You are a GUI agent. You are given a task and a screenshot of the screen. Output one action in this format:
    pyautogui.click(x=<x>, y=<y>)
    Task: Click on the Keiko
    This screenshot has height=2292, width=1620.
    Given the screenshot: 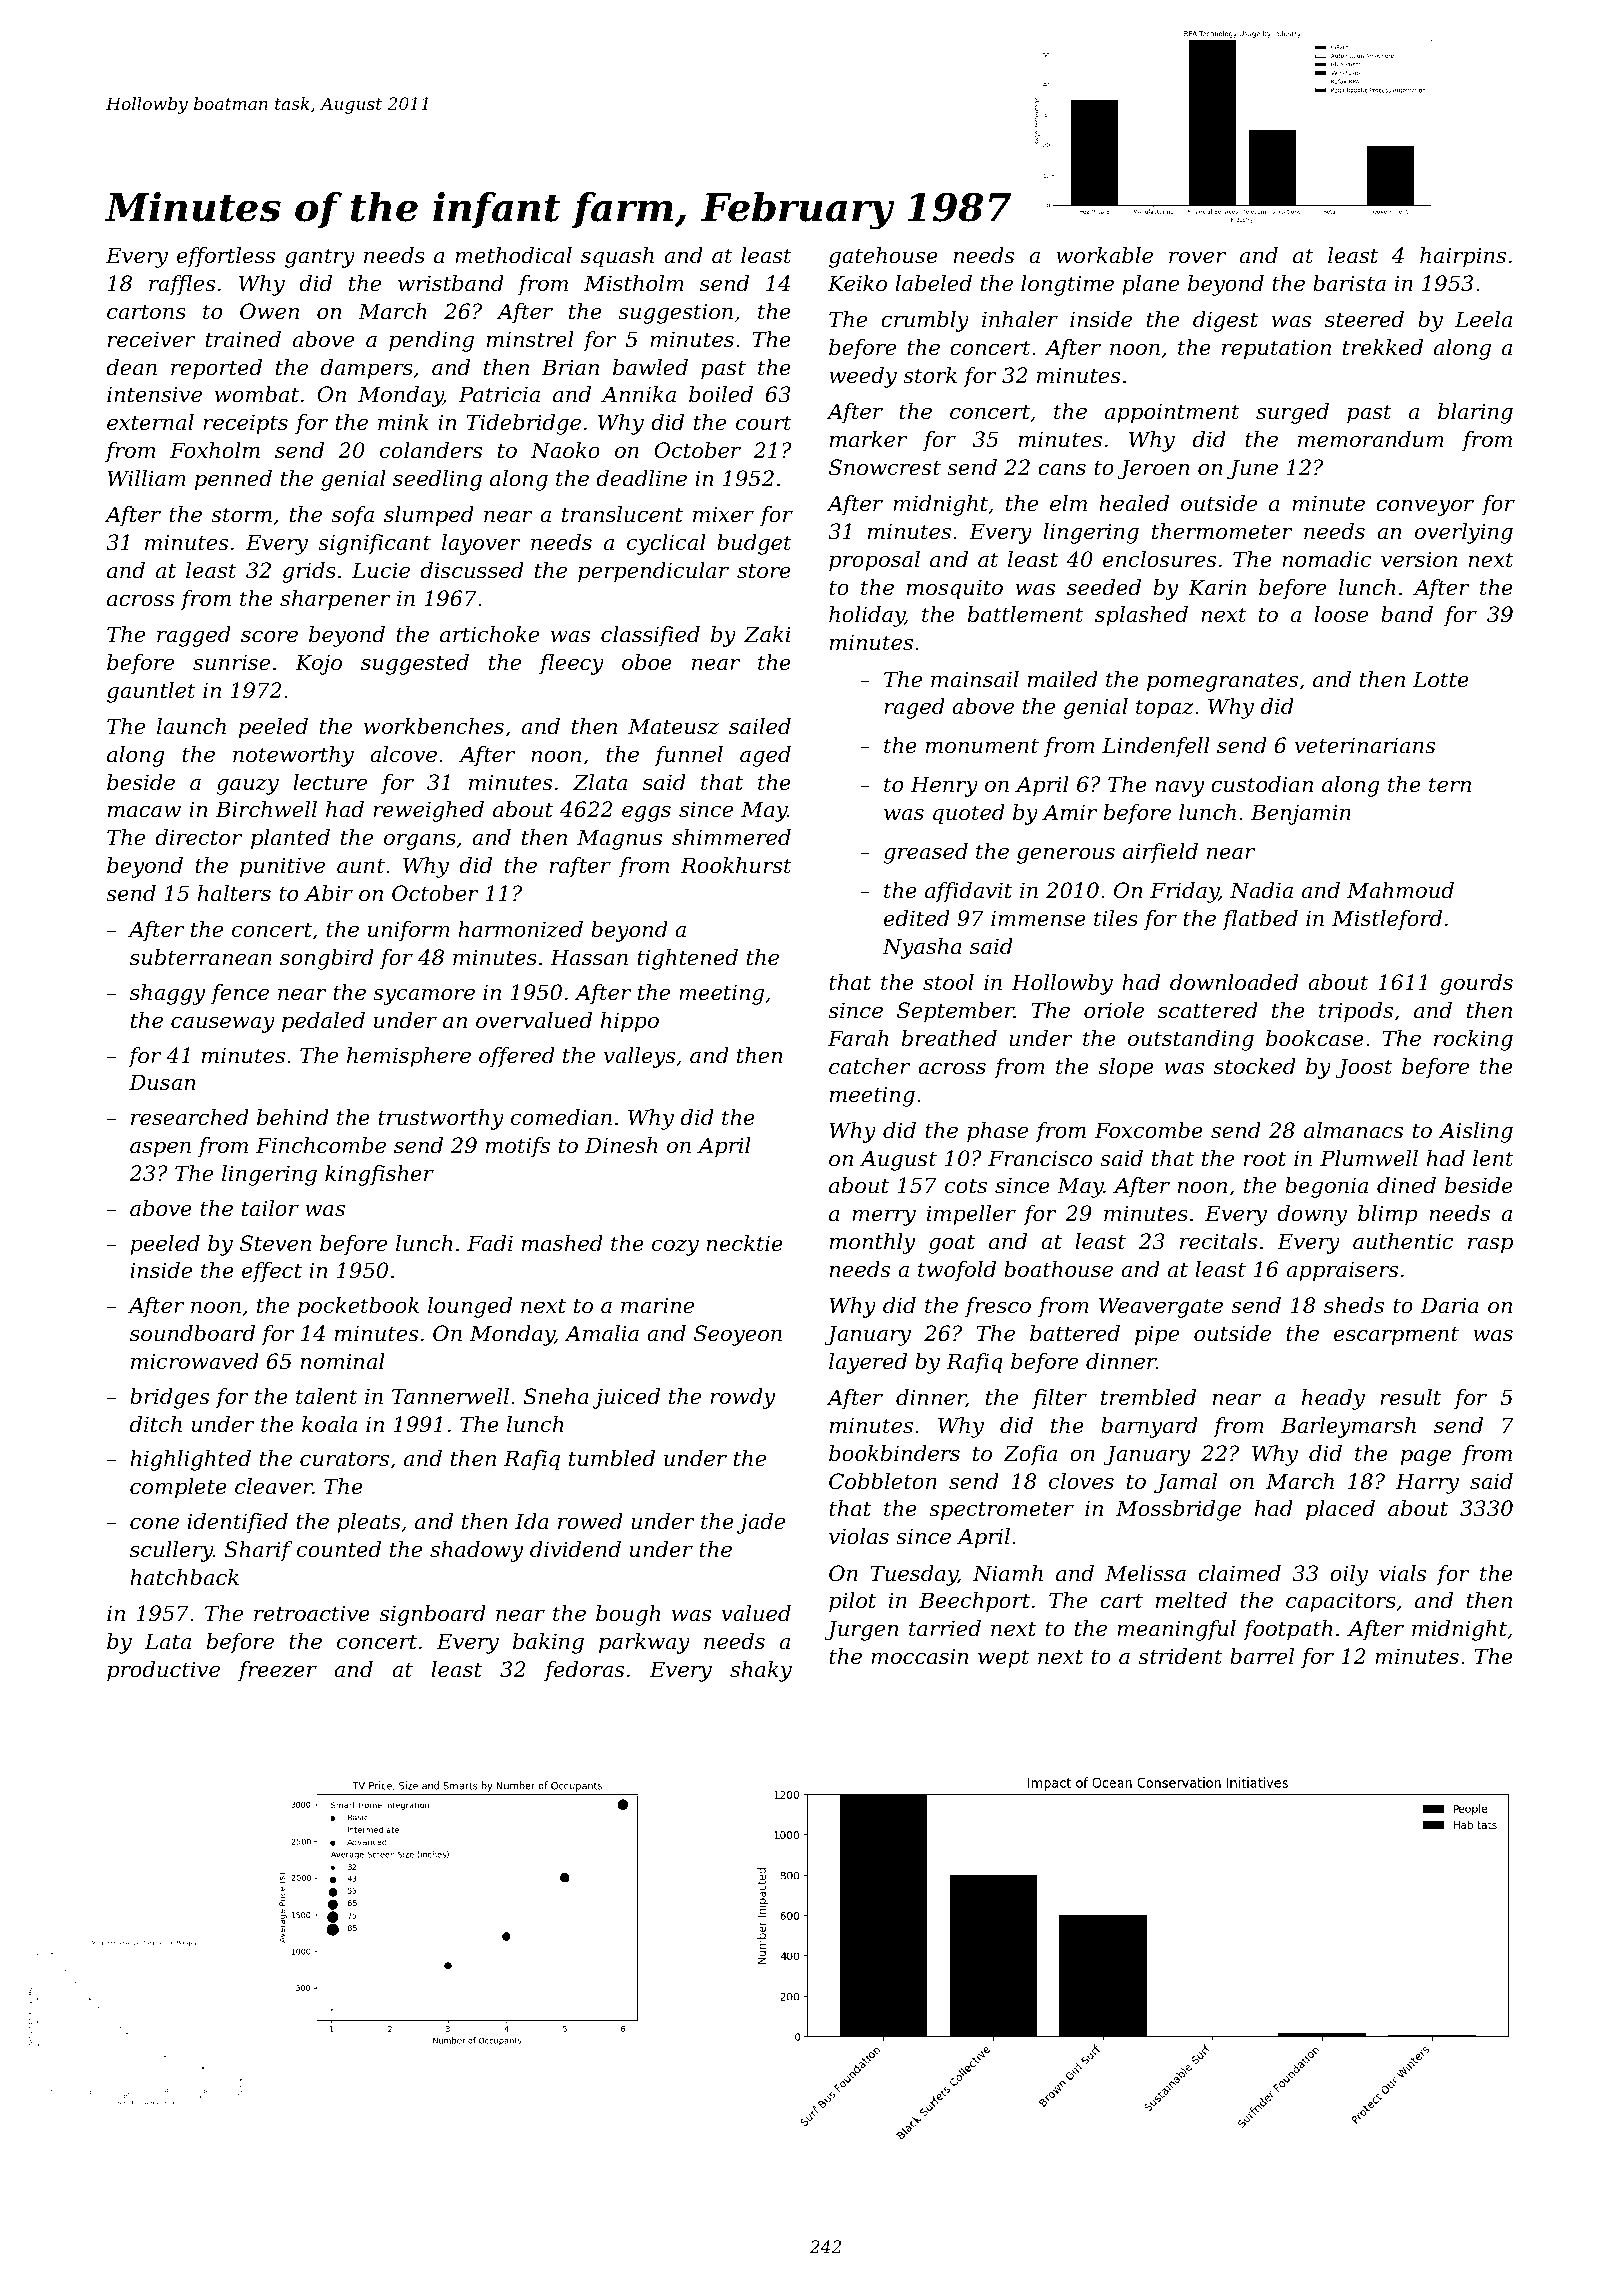 What is the action you would take?
    pyautogui.click(x=857, y=283)
